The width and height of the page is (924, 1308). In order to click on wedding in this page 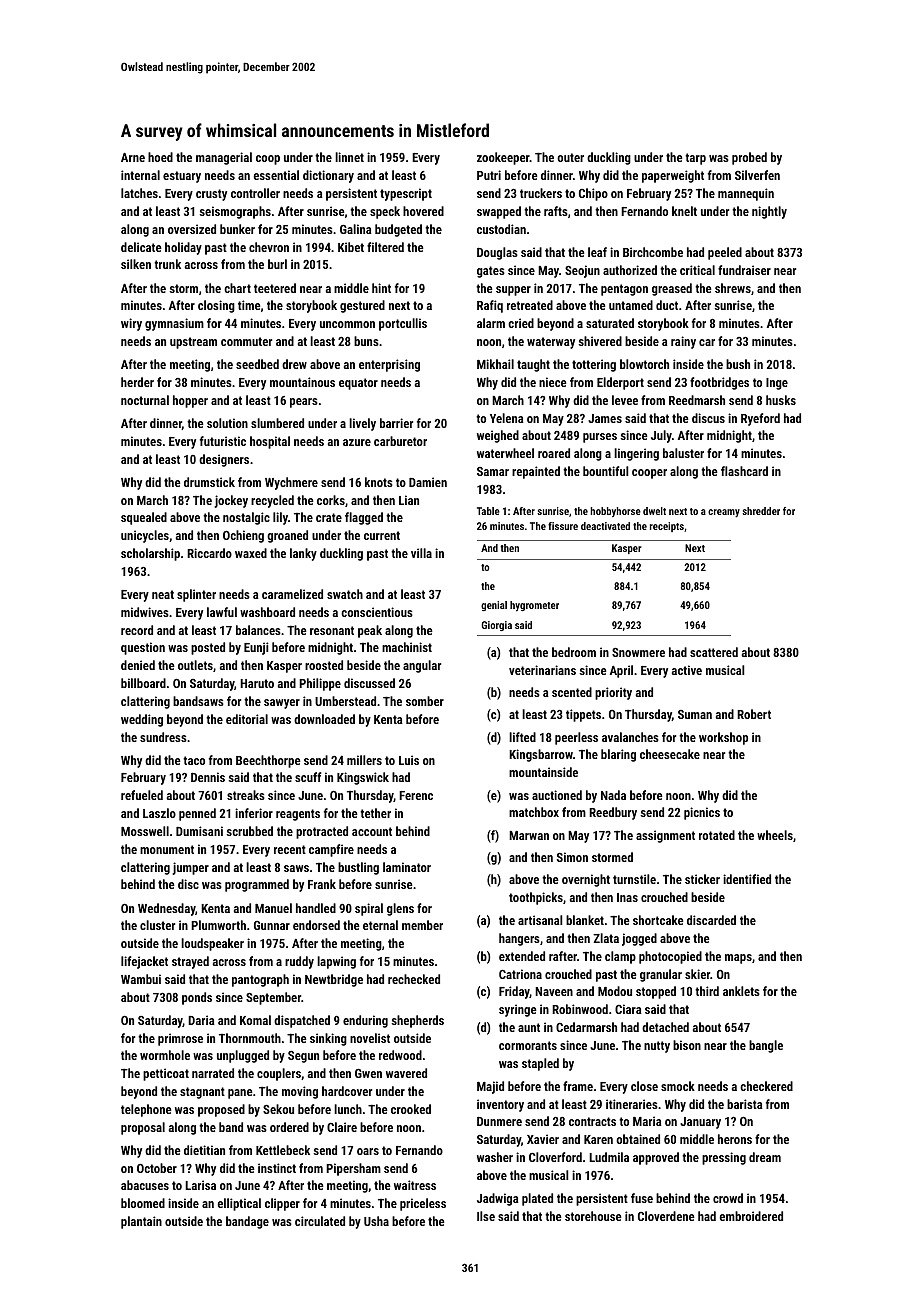, I will do `click(142, 720)`.
